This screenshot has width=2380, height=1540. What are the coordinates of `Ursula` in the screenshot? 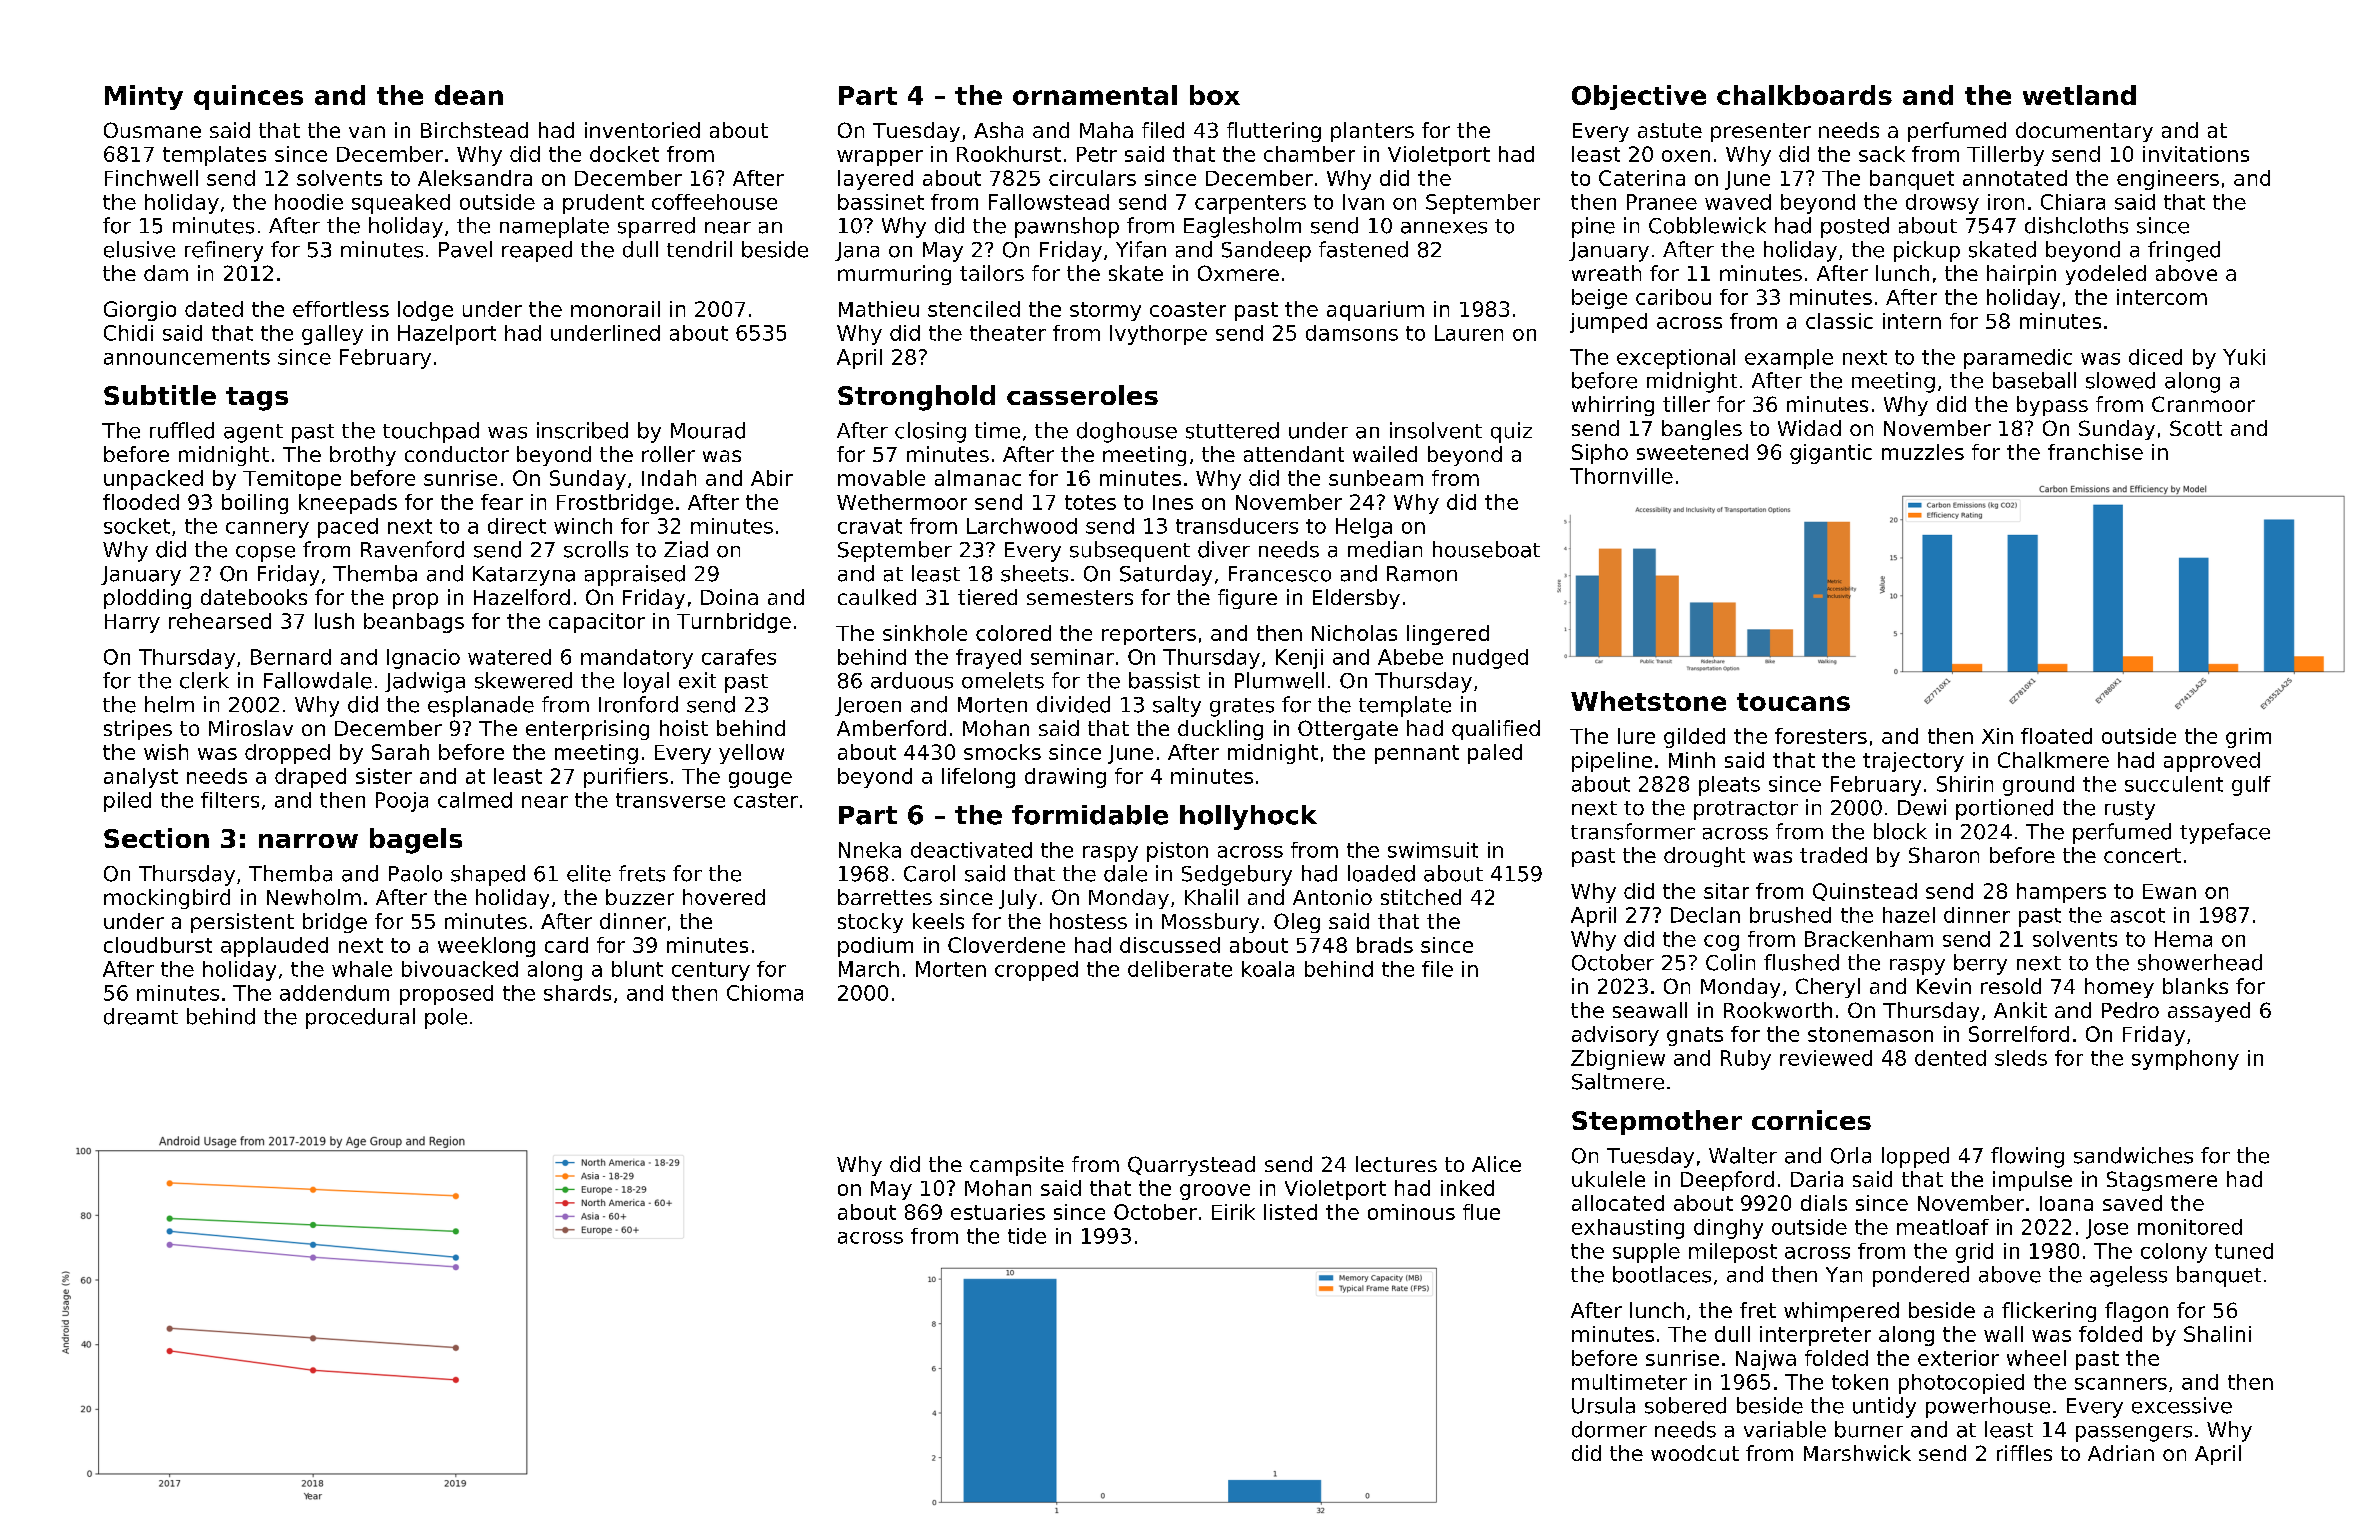 It's located at (1603, 1405).
